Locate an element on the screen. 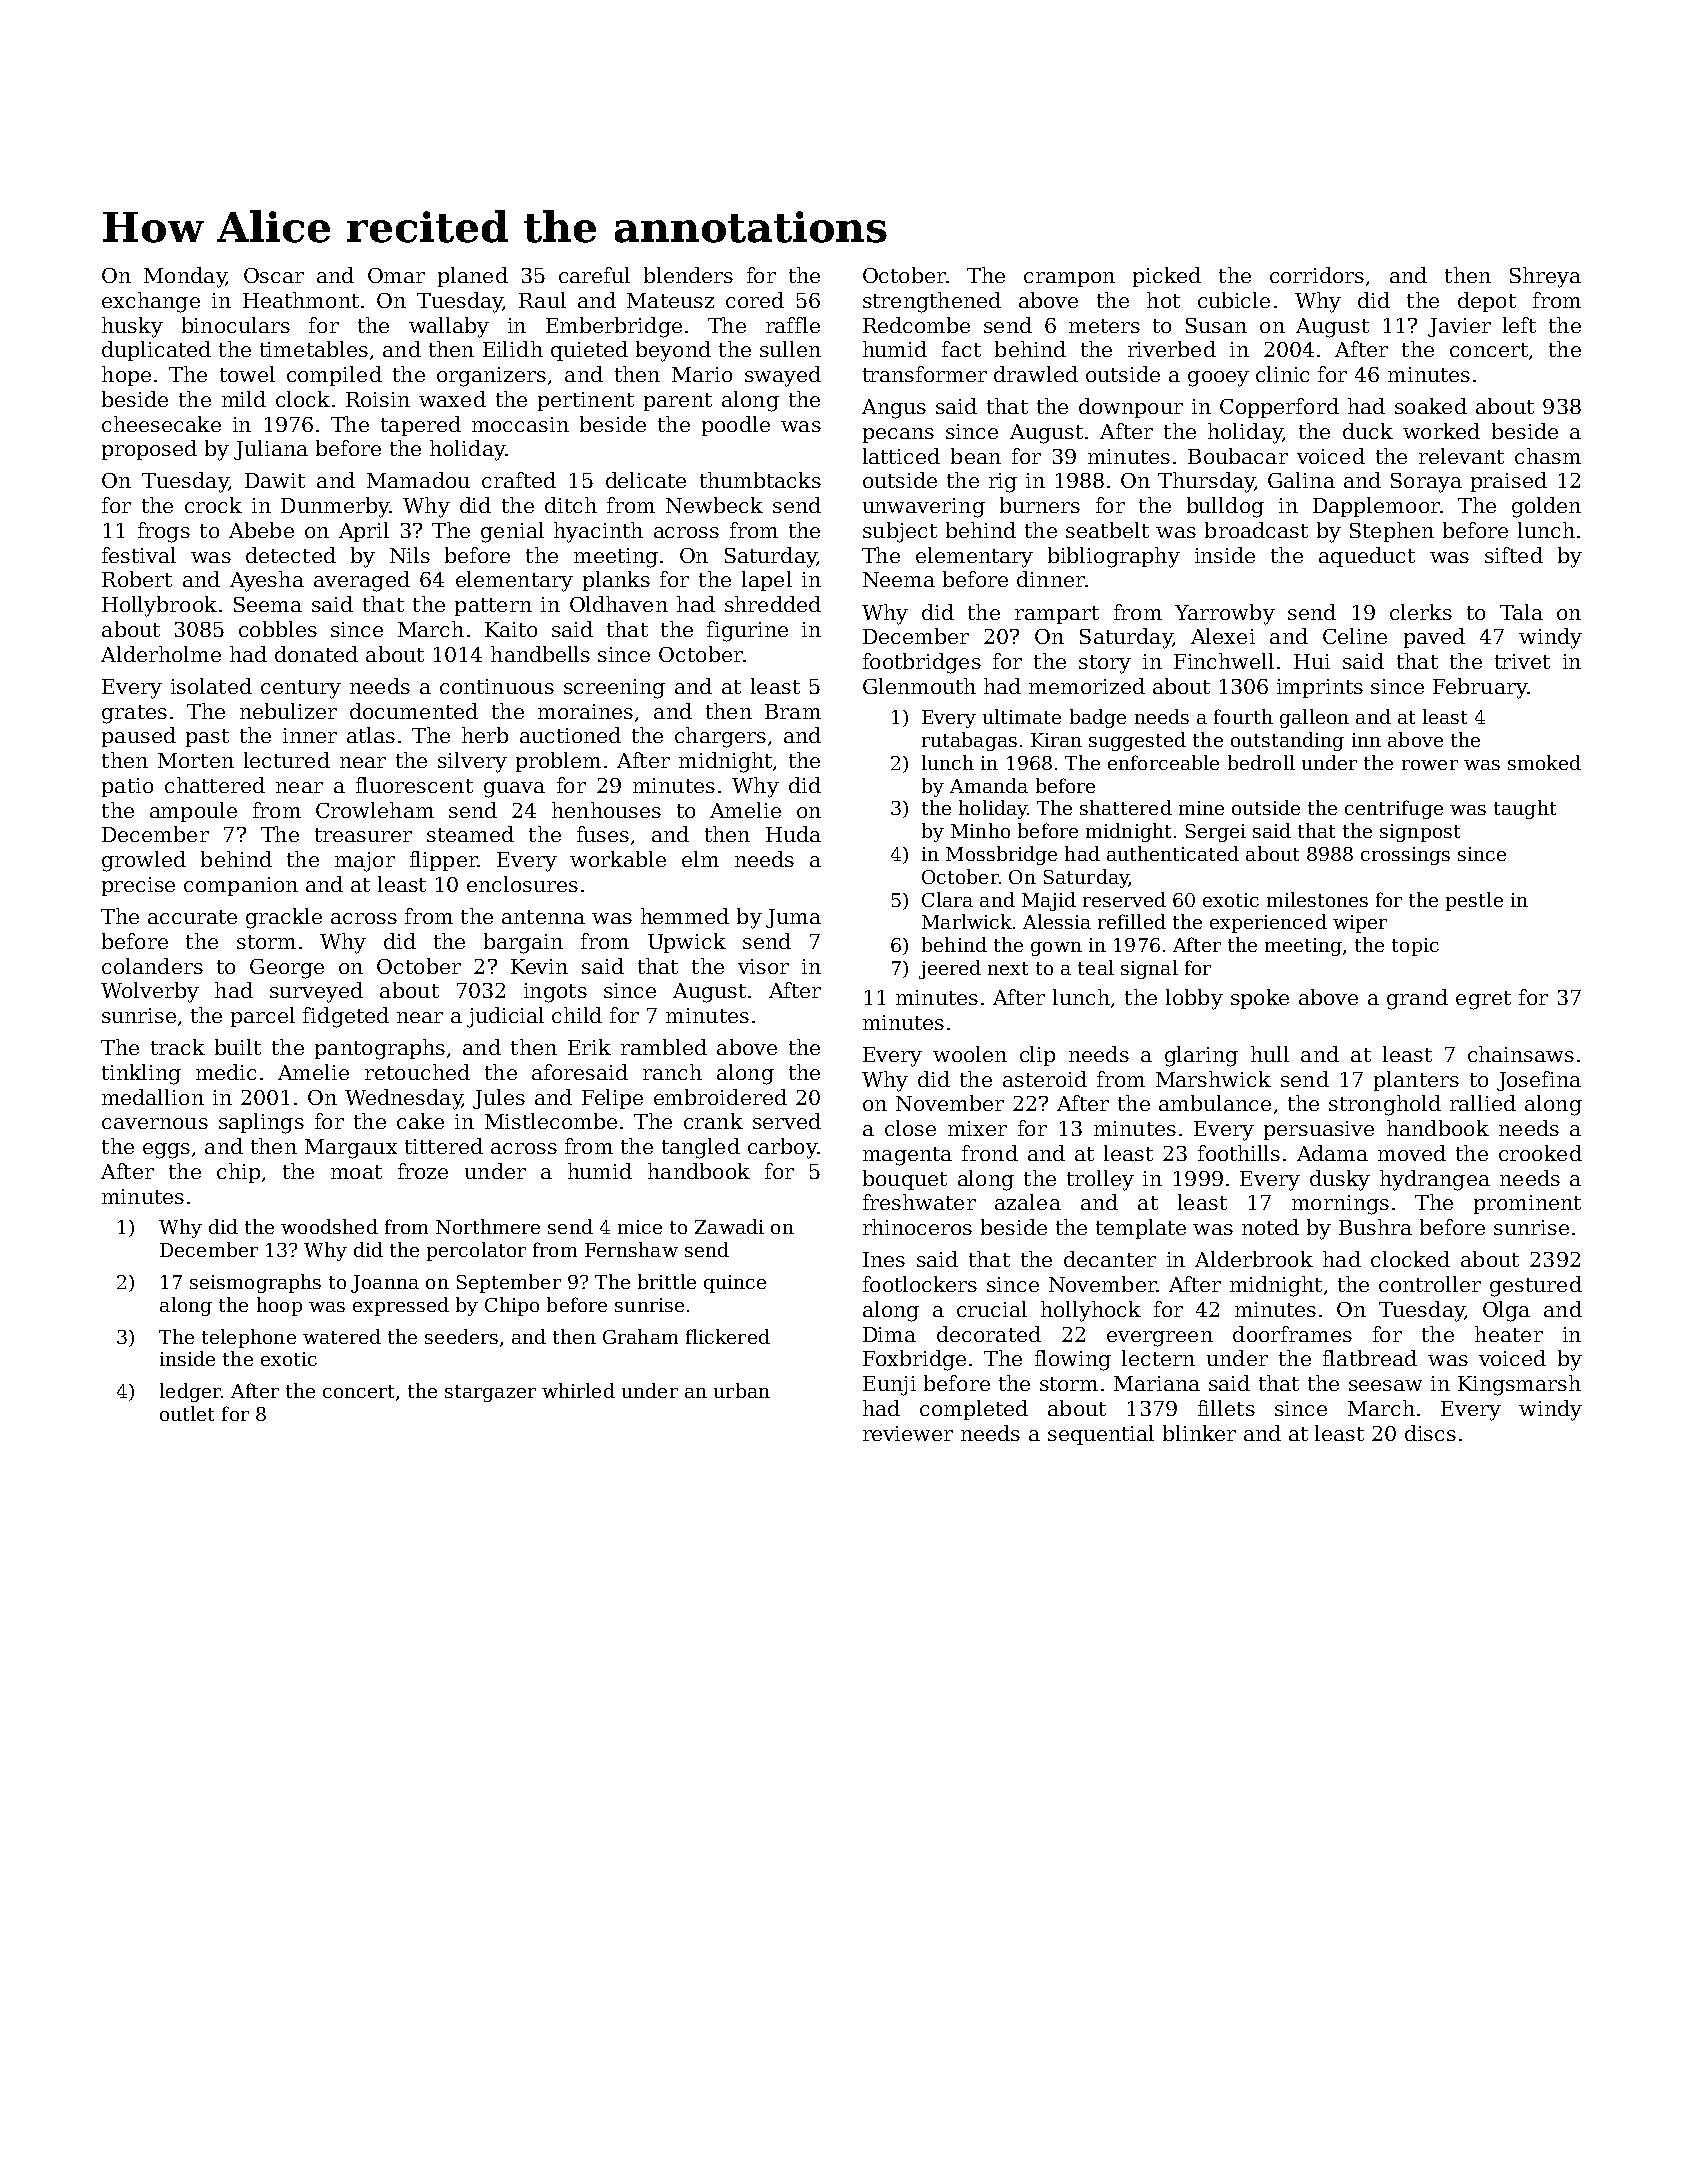  Javier is located at coordinates (1459, 327).
